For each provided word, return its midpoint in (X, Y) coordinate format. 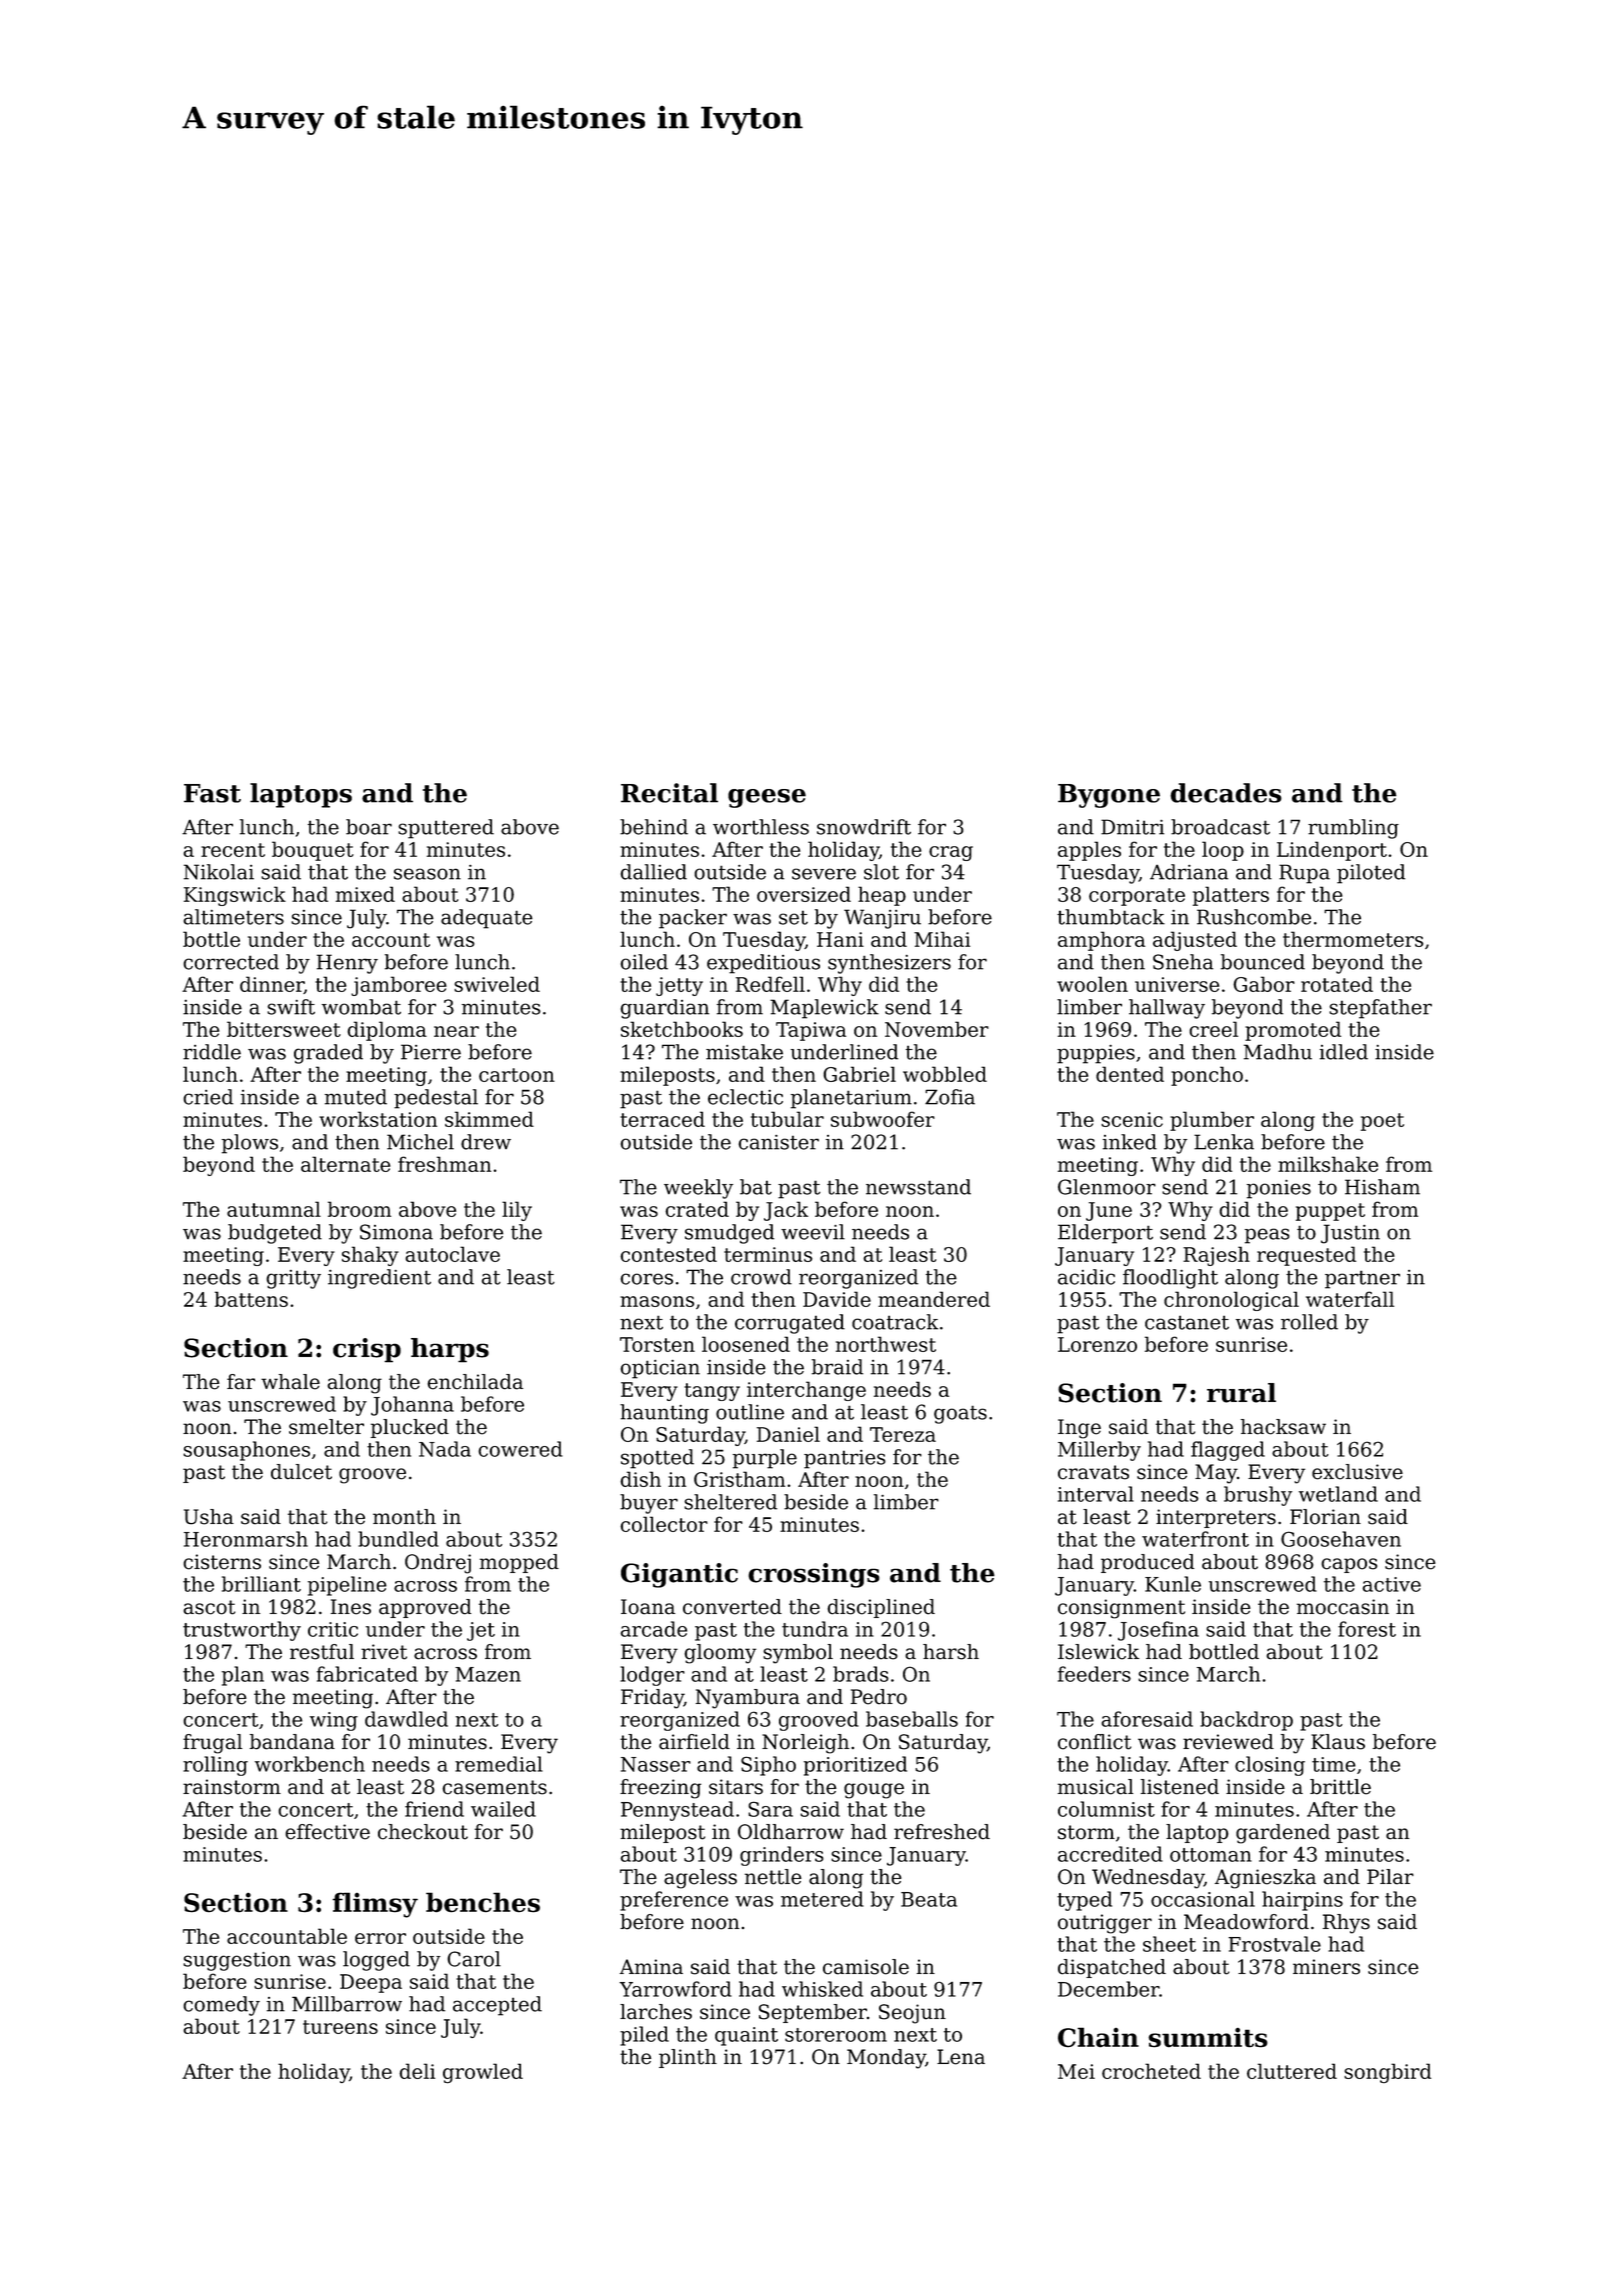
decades (1226, 793)
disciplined (881, 1608)
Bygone (1109, 796)
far (241, 1382)
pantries (845, 1459)
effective (327, 1832)
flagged (1228, 1451)
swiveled (497, 984)
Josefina (1158, 1631)
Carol (474, 1959)
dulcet (301, 1472)
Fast (212, 793)
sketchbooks (682, 1029)
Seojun (912, 2014)
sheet (1169, 1944)
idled (1344, 1052)
